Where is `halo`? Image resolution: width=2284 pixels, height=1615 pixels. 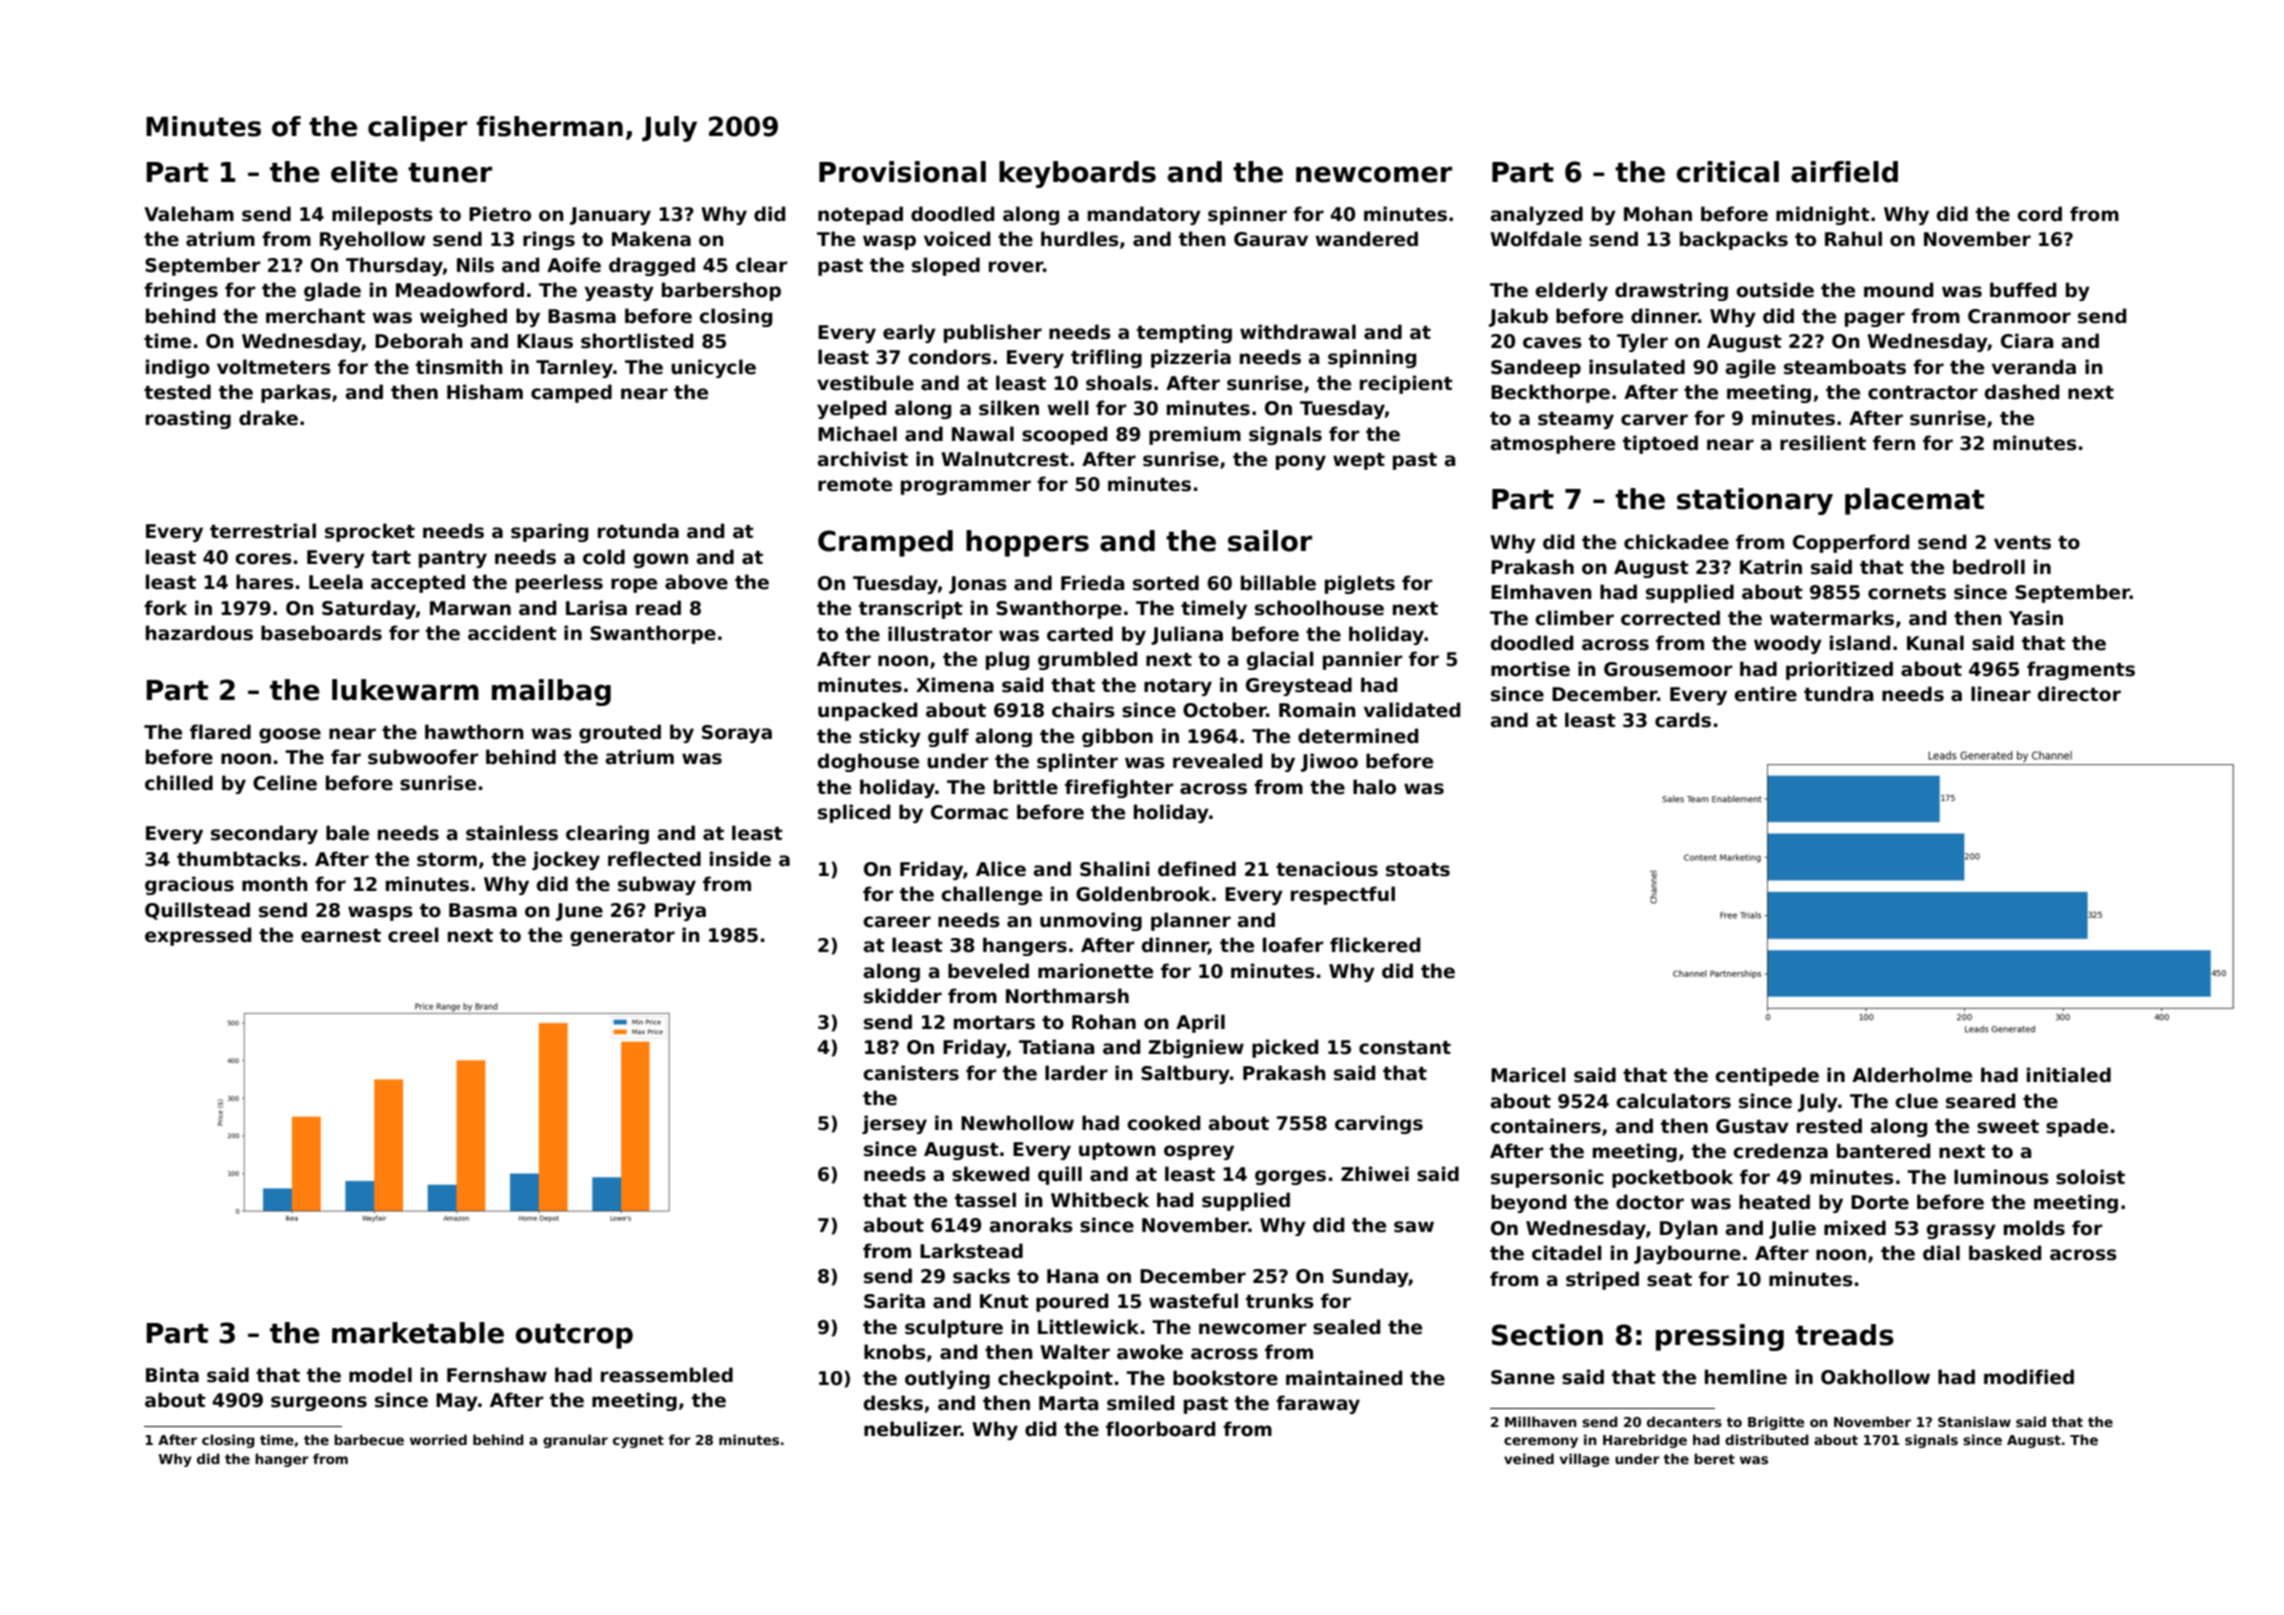
halo is located at coordinates (1374, 787).
